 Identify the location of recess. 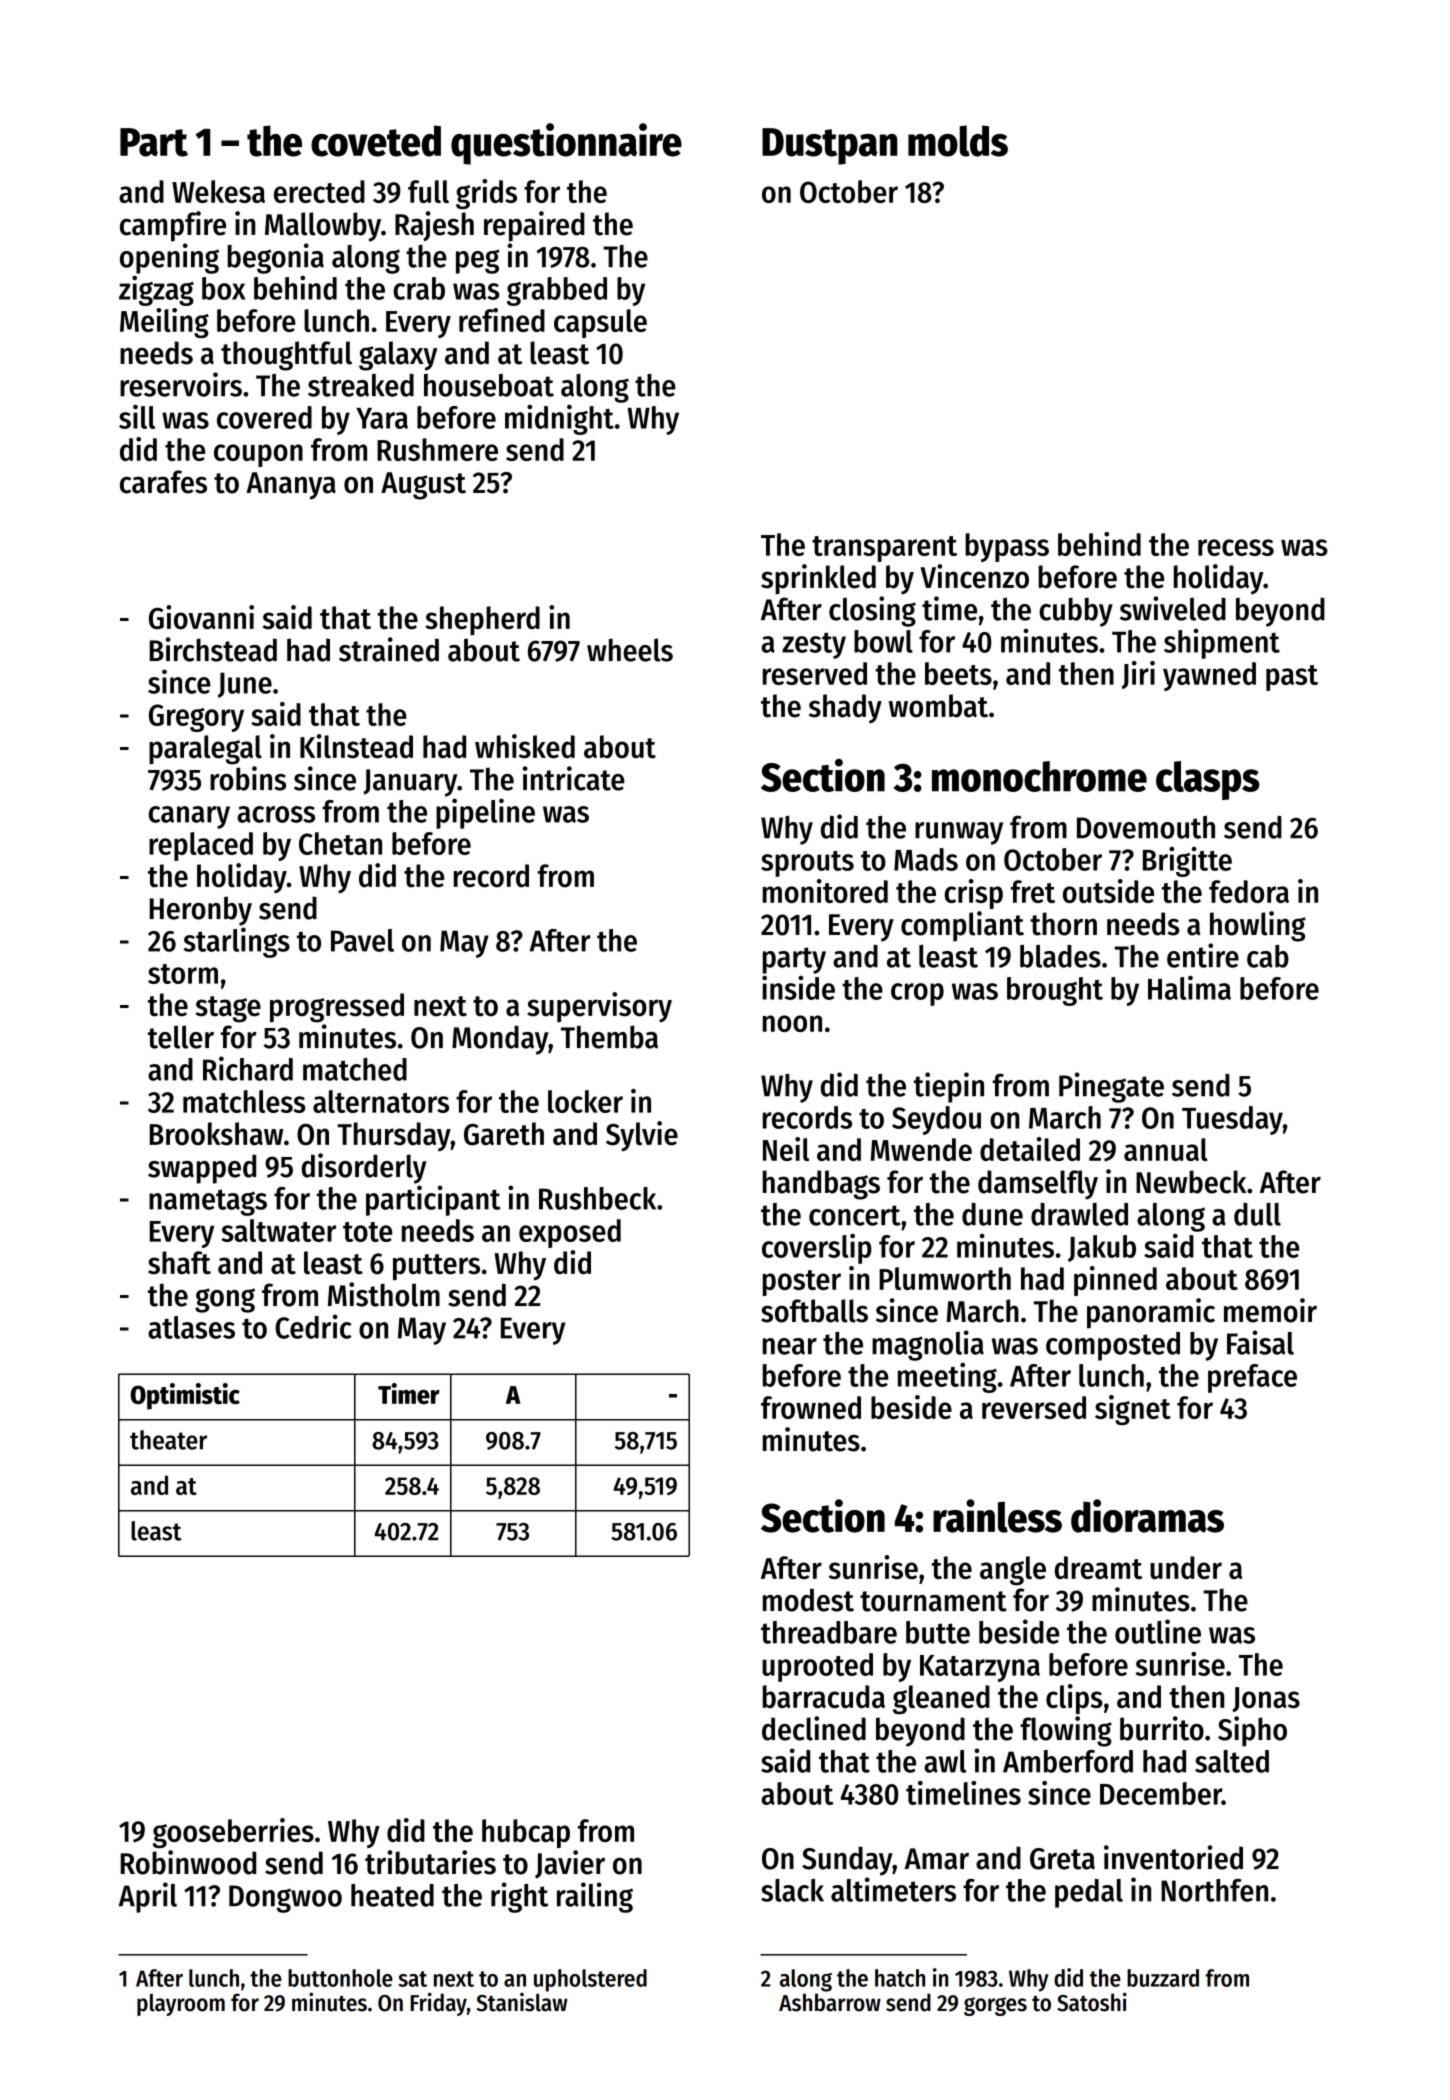
(1236, 547).
